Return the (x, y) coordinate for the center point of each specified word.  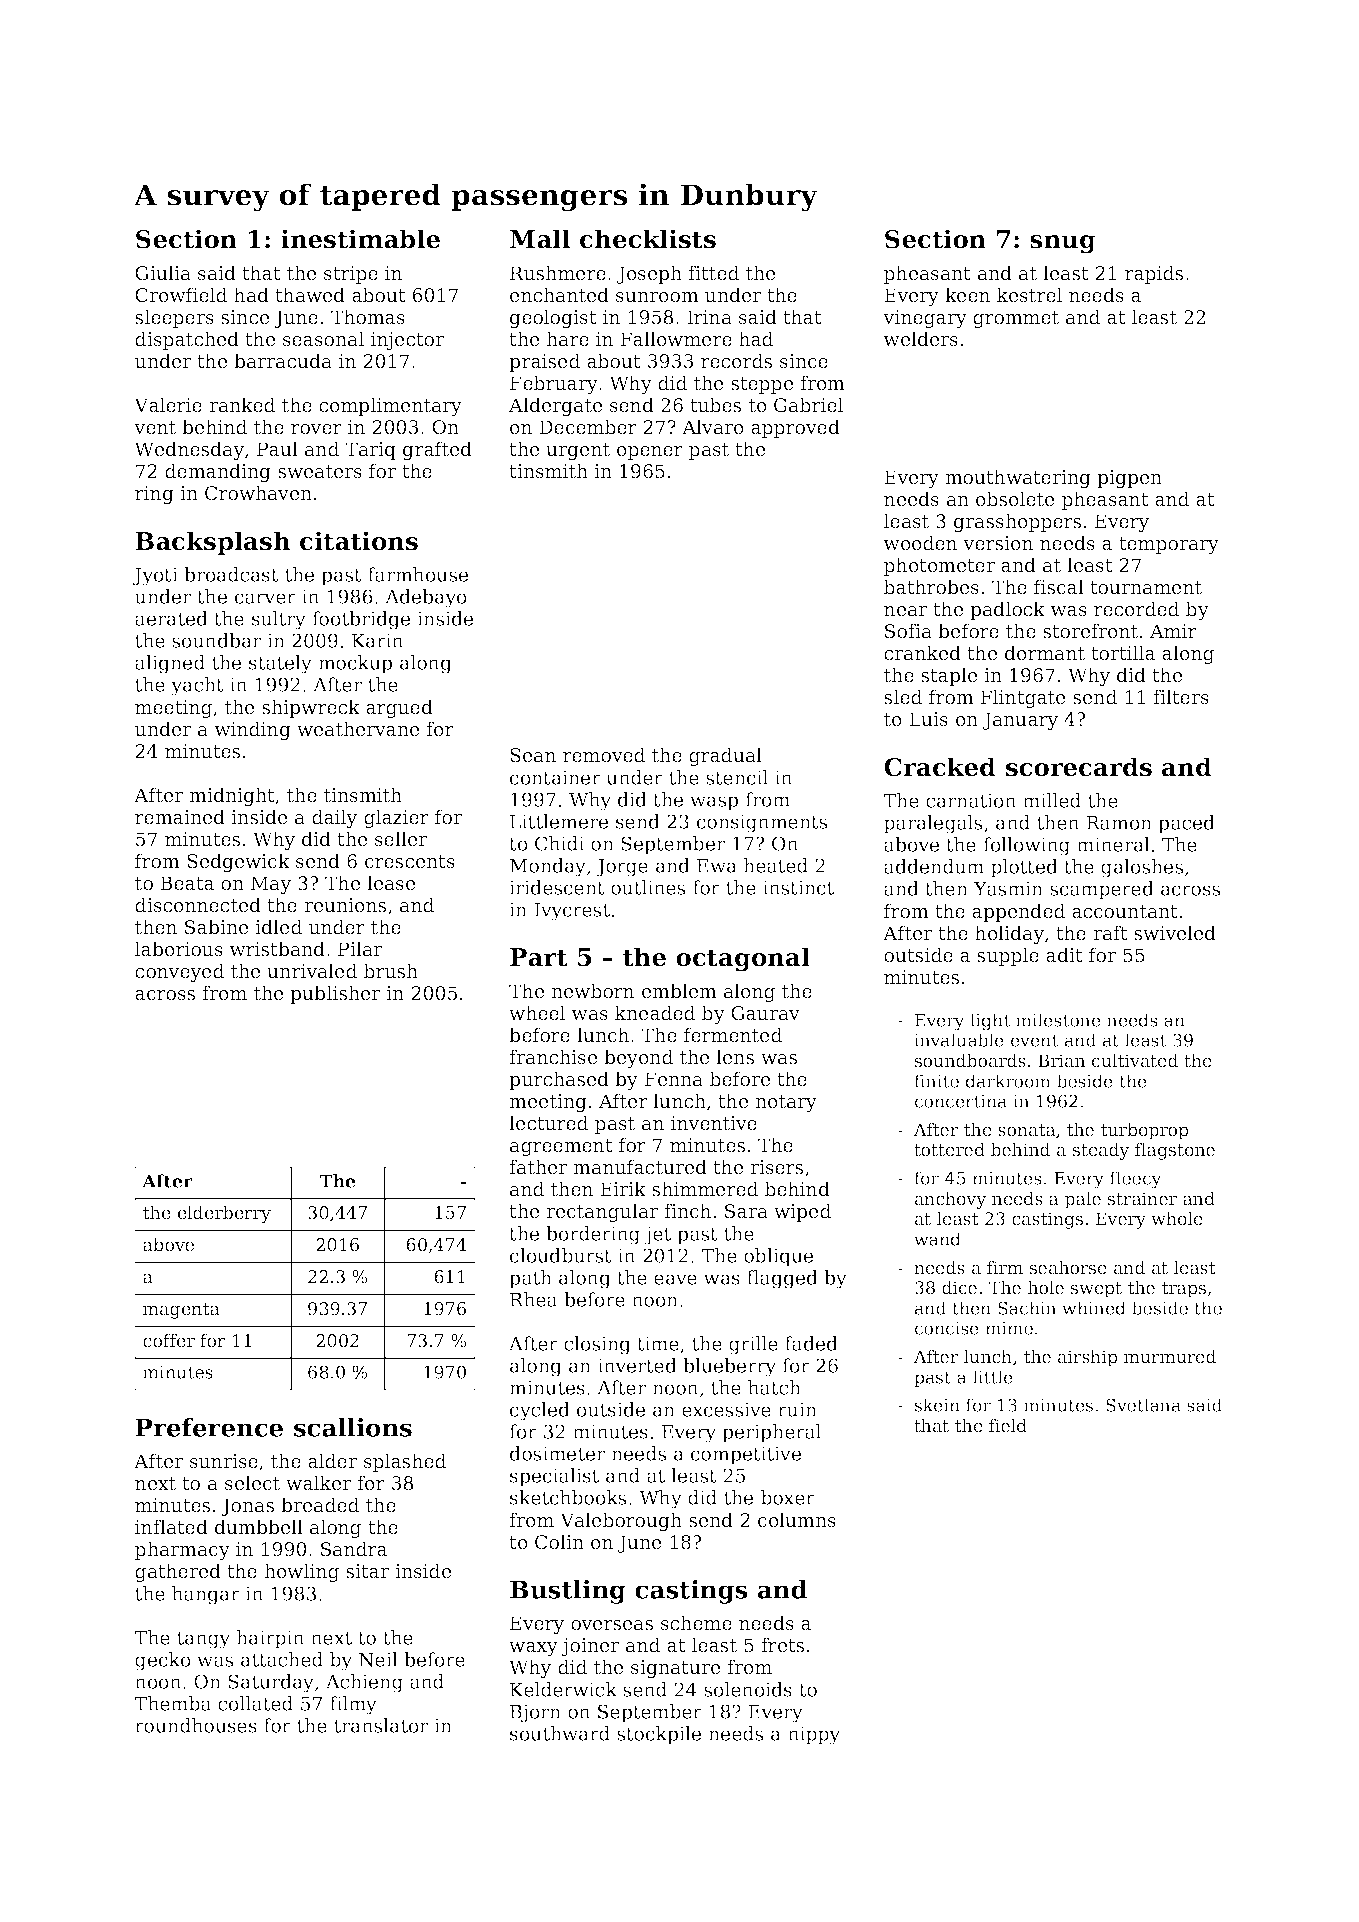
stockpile (659, 1735)
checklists (648, 239)
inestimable (360, 239)
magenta (181, 1311)
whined (1094, 1308)
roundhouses (196, 1725)
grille (753, 1345)
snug (1063, 244)
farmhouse (418, 574)
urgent (578, 451)
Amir (1173, 631)
